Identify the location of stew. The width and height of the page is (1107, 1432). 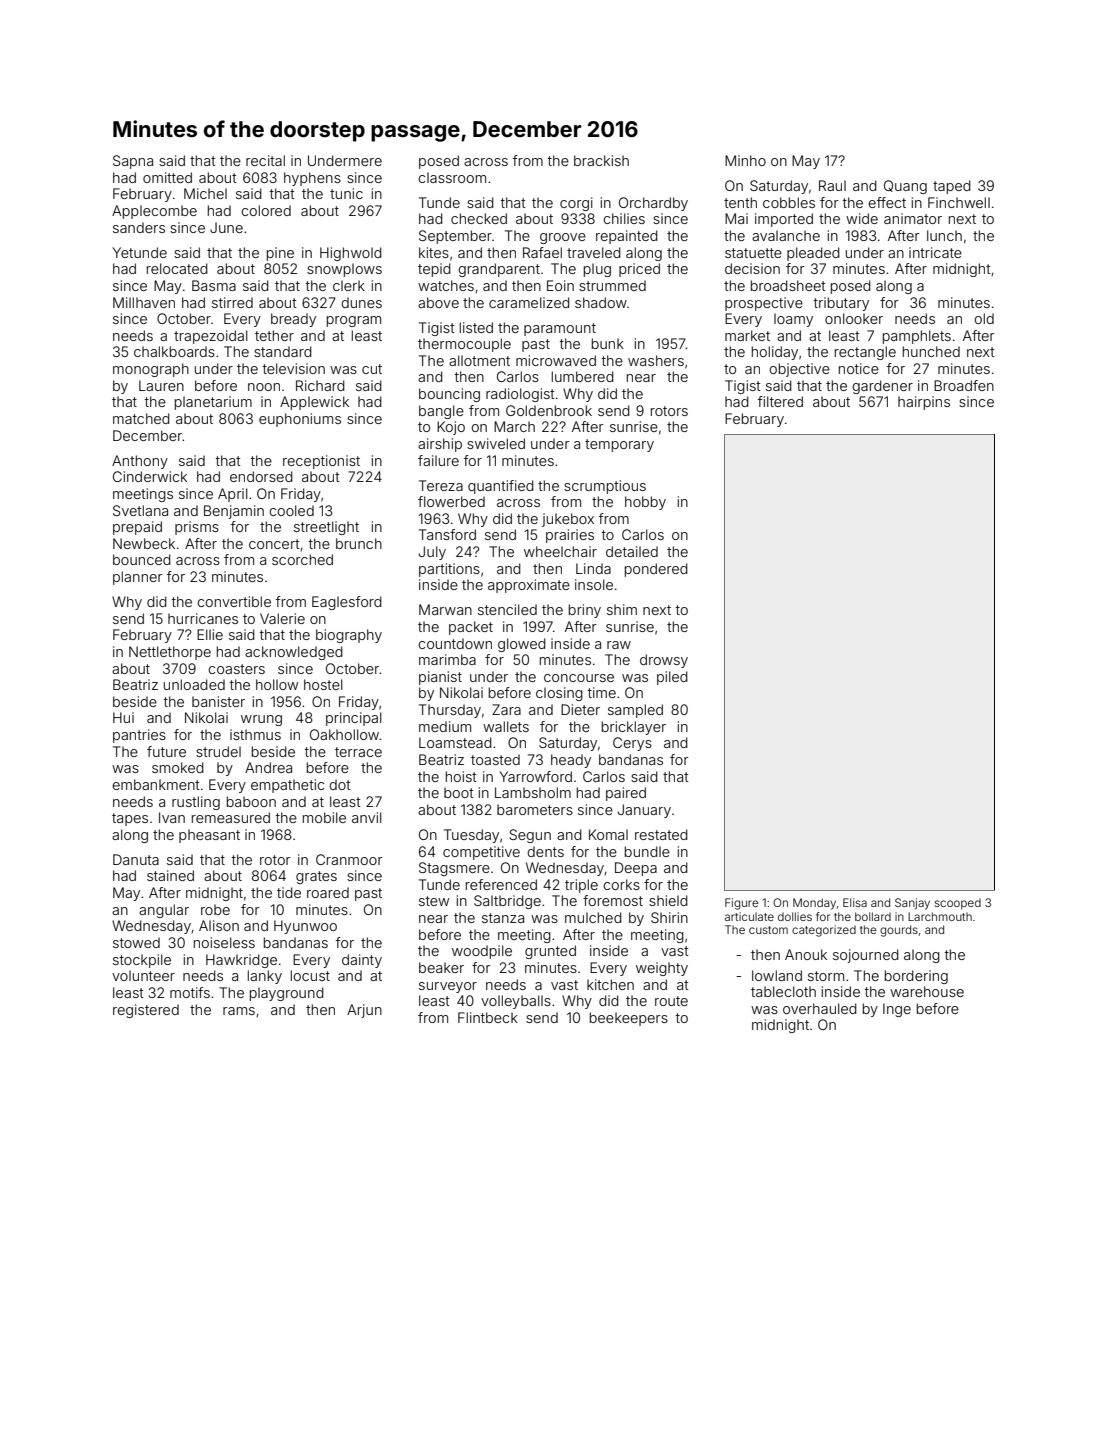
(434, 901).
